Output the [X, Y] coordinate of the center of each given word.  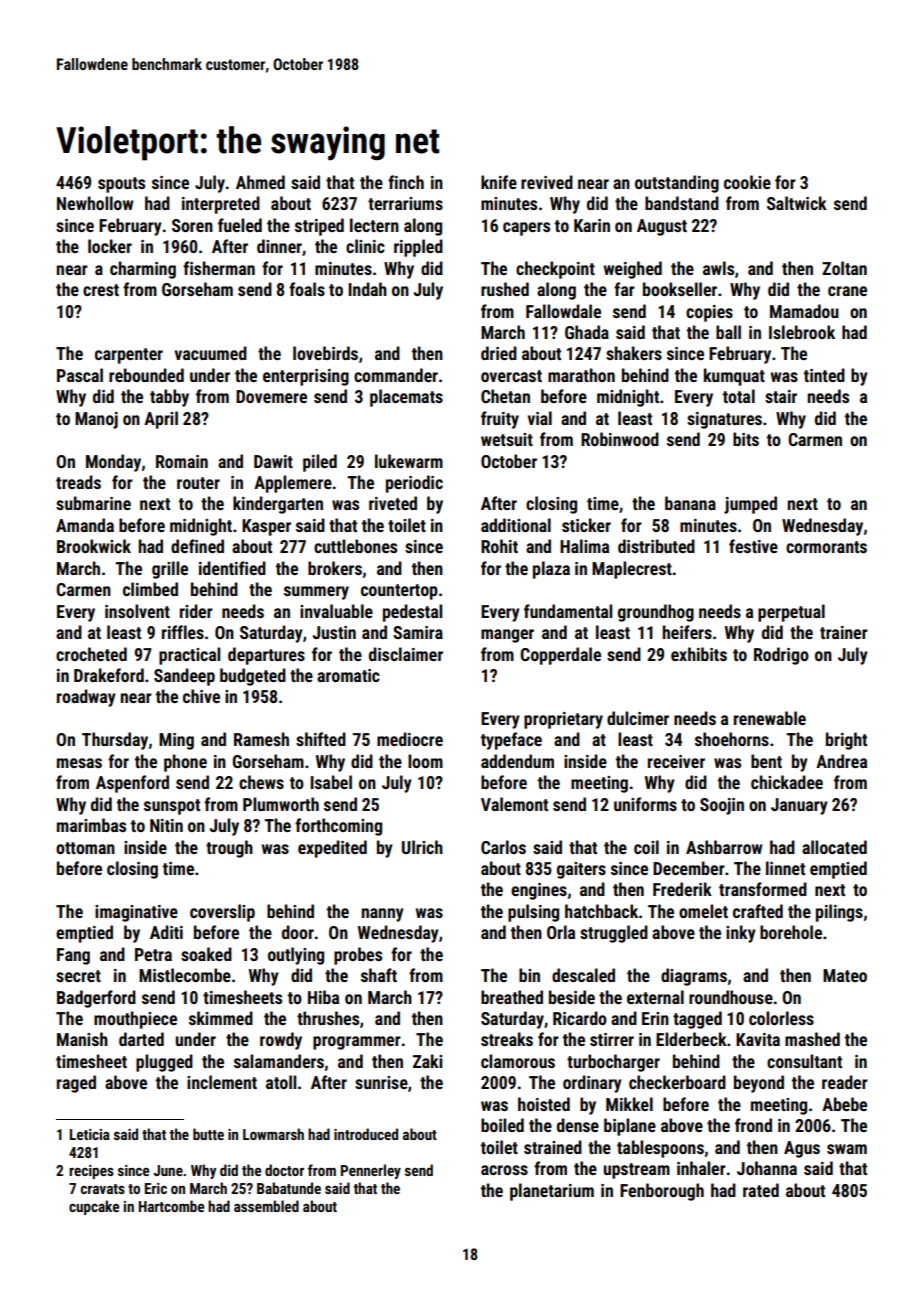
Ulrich [422, 847]
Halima [584, 546]
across [504, 1170]
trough [229, 849]
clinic [365, 246]
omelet [703, 911]
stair [781, 396]
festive [753, 546]
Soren [192, 225]
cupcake [94, 1207]
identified [232, 568]
